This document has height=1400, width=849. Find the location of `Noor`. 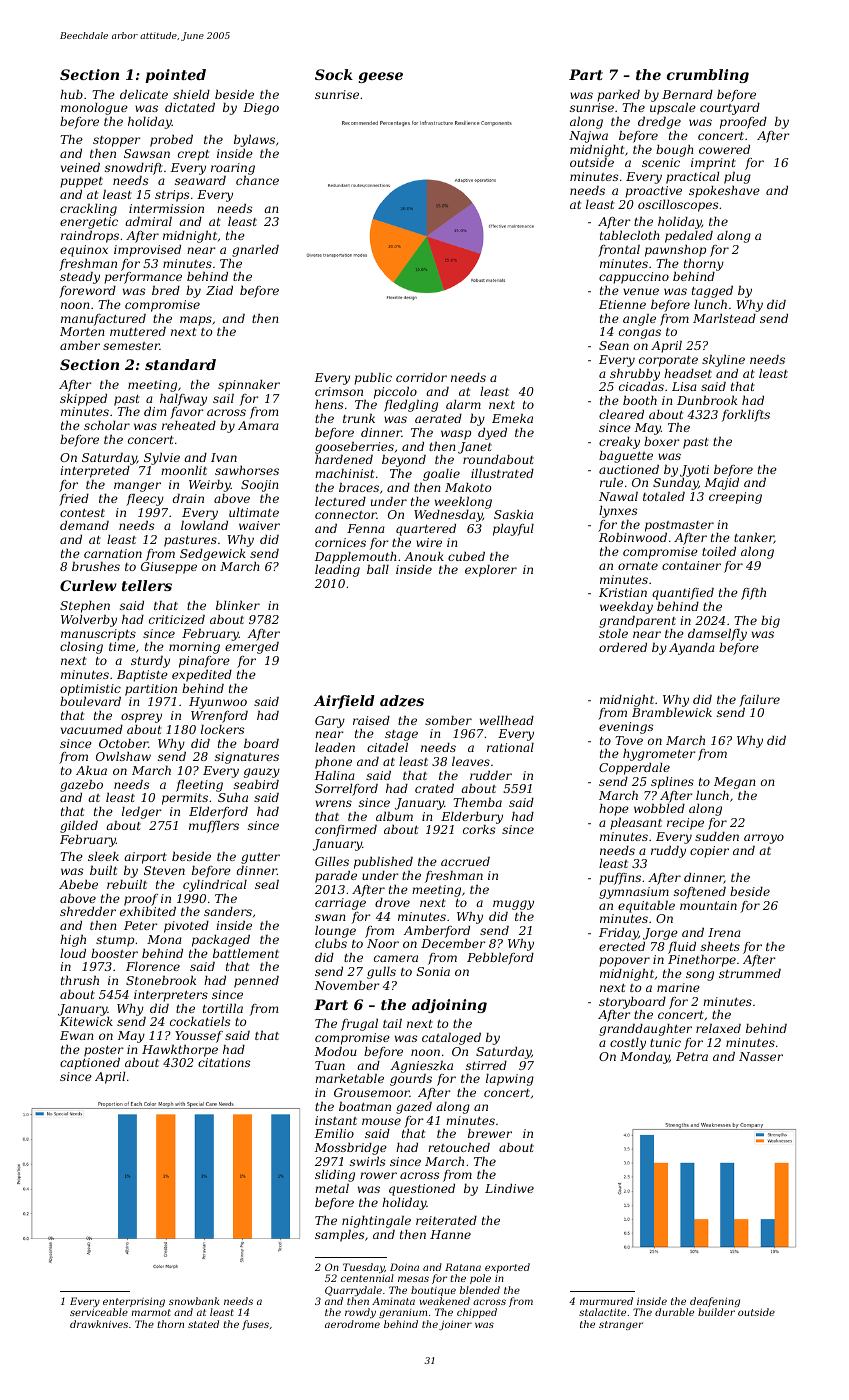

Noor is located at coordinates (383, 943).
